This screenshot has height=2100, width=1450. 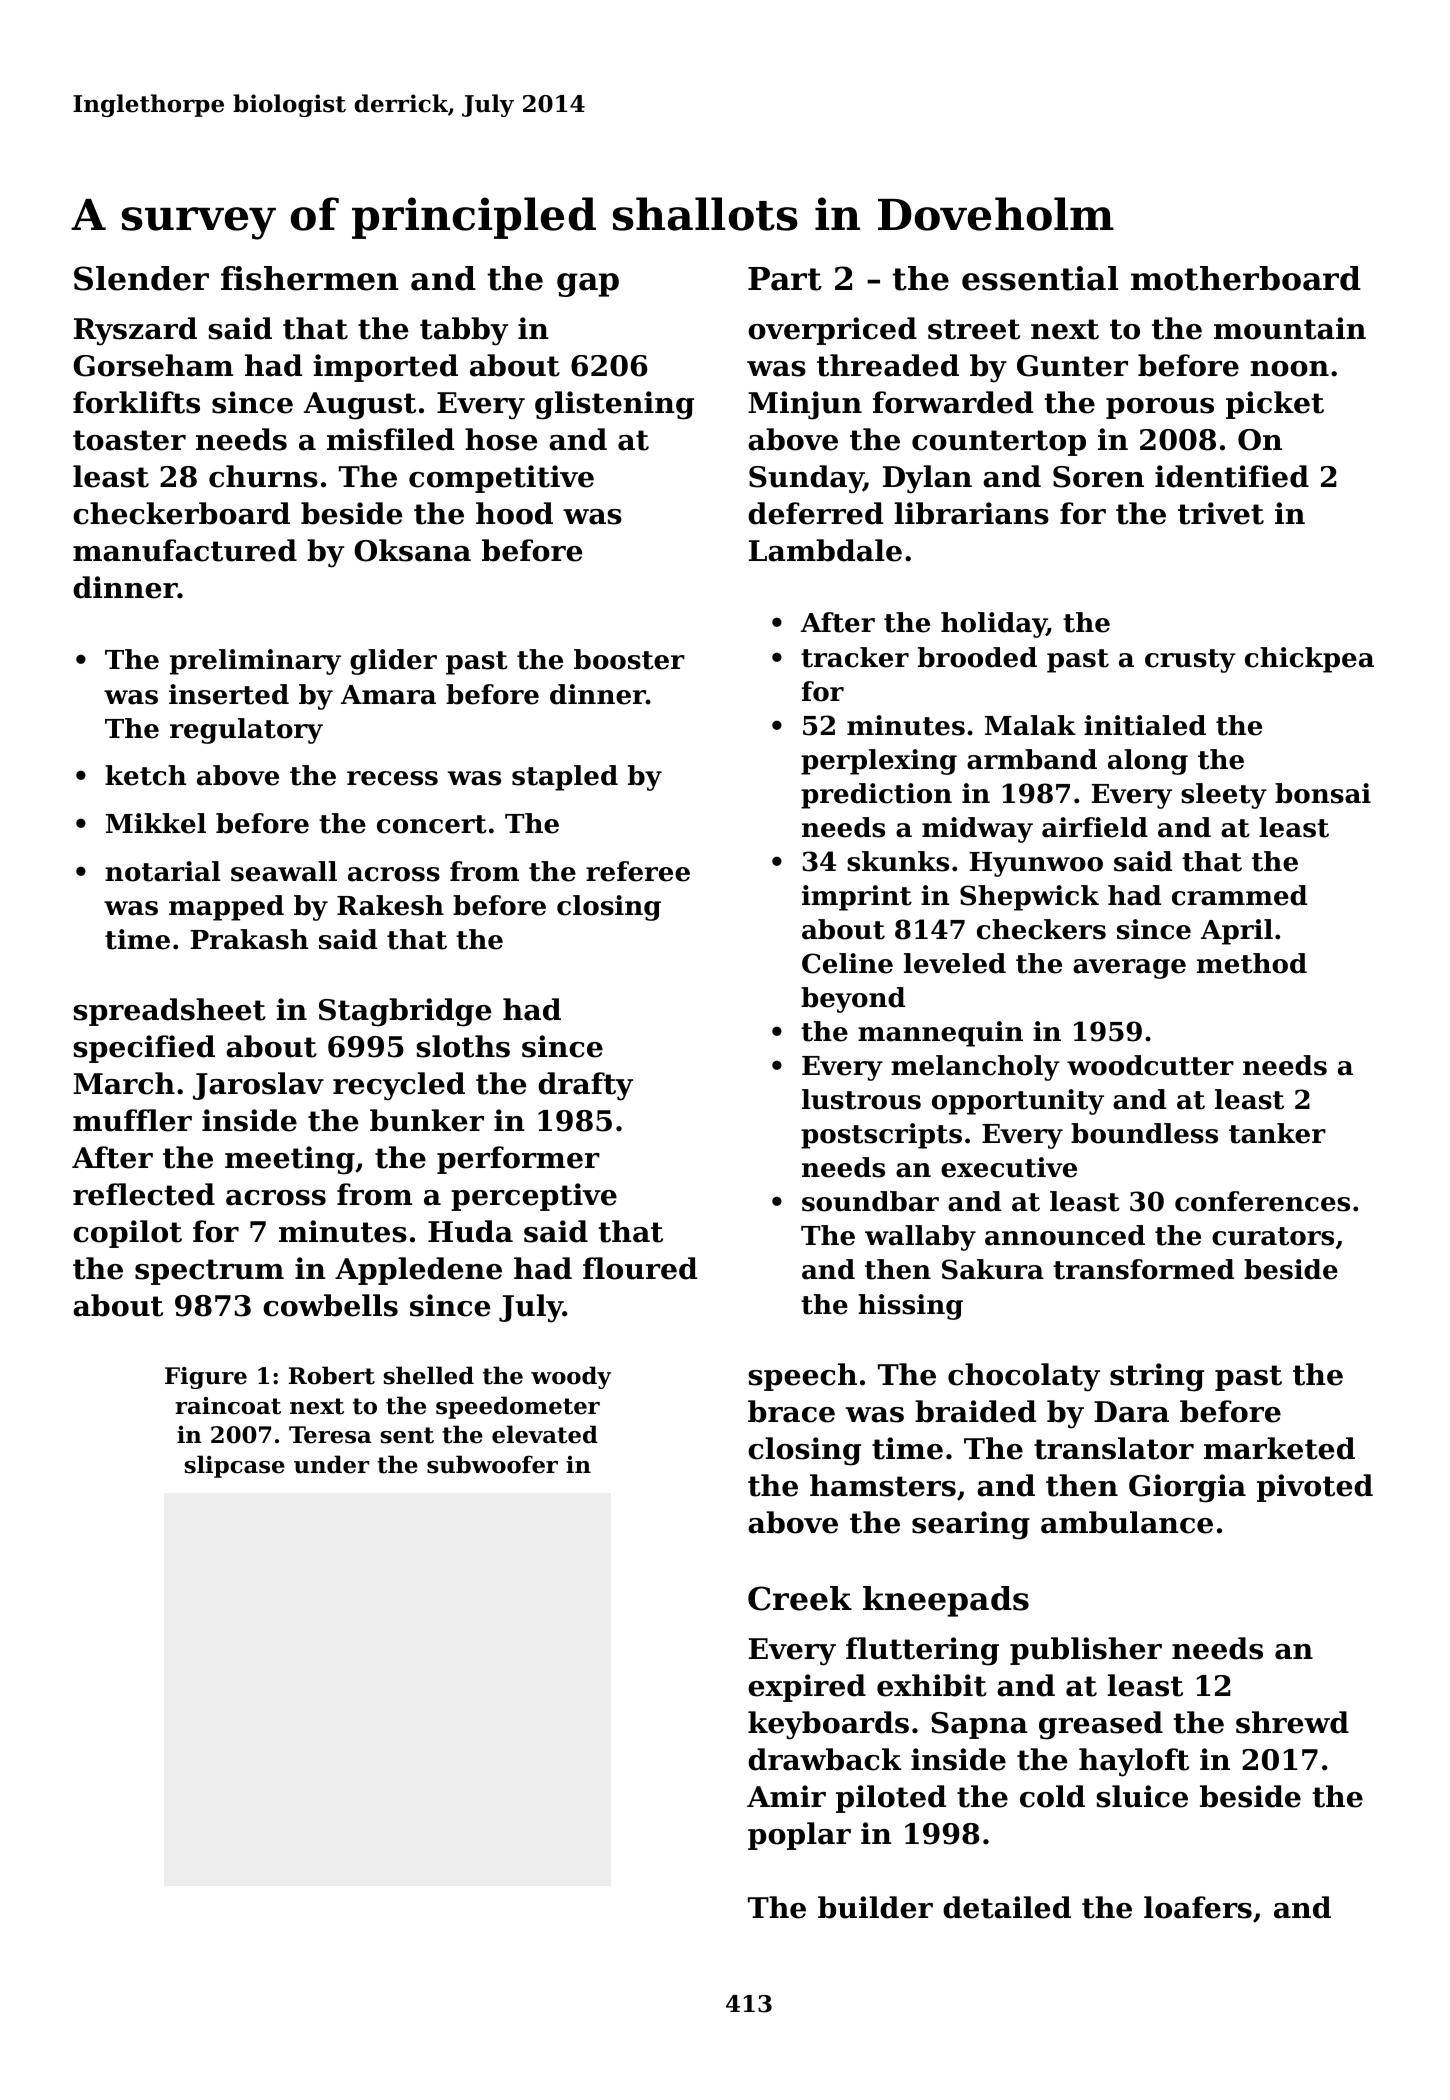 I want to click on Prakash, so click(x=249, y=939).
